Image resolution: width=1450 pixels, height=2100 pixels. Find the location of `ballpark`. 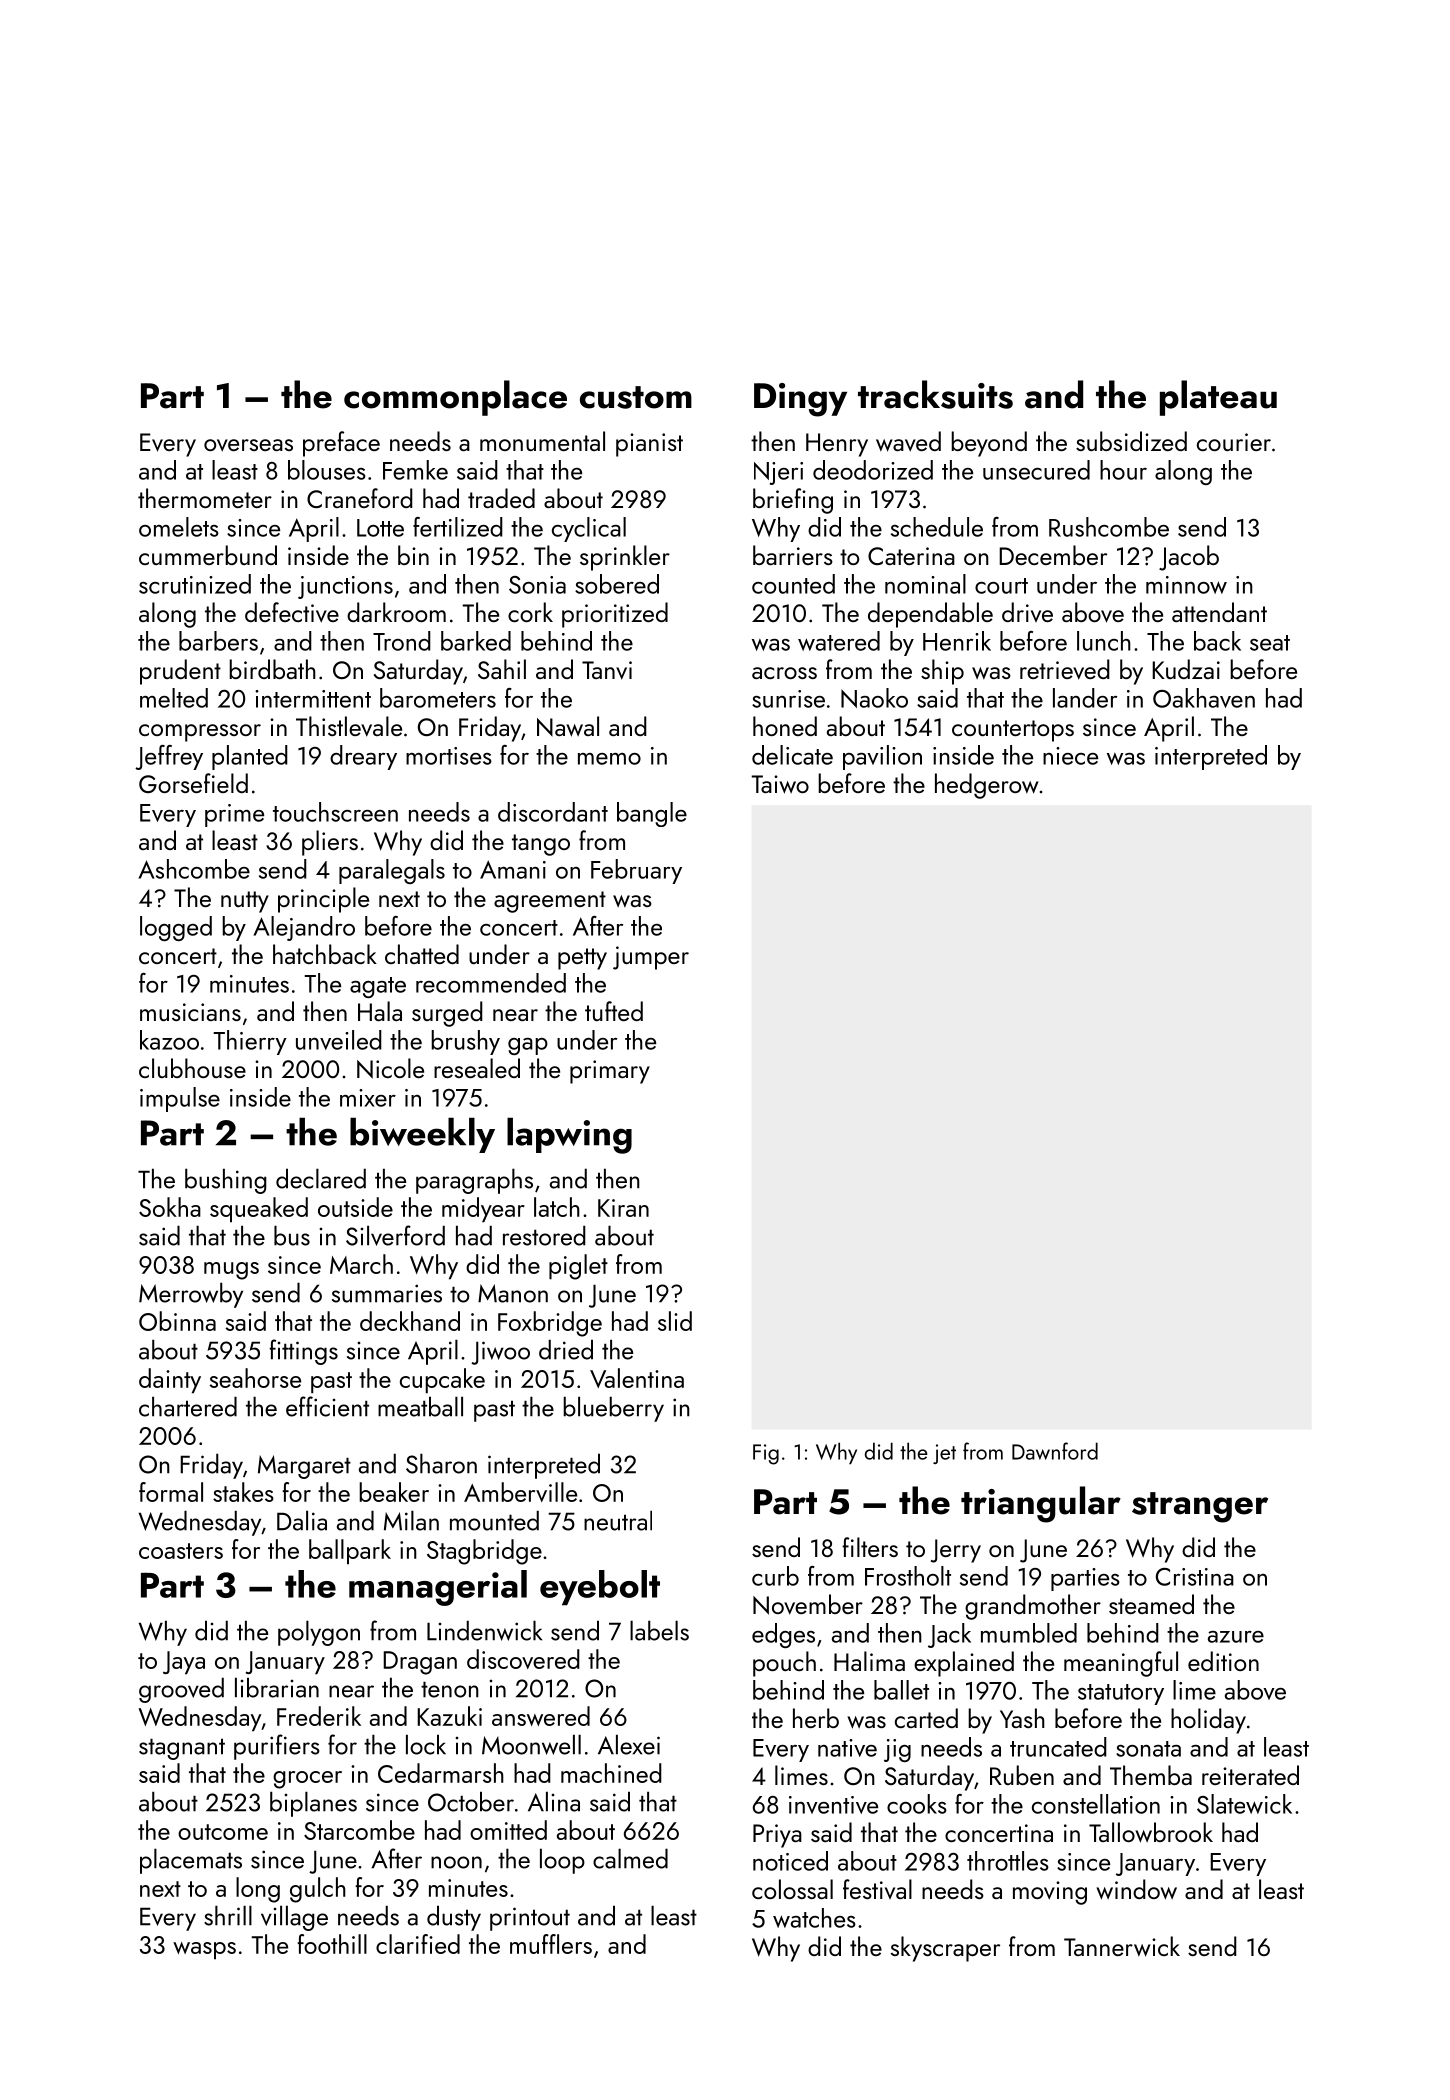

ballpark is located at coordinates (350, 1552).
